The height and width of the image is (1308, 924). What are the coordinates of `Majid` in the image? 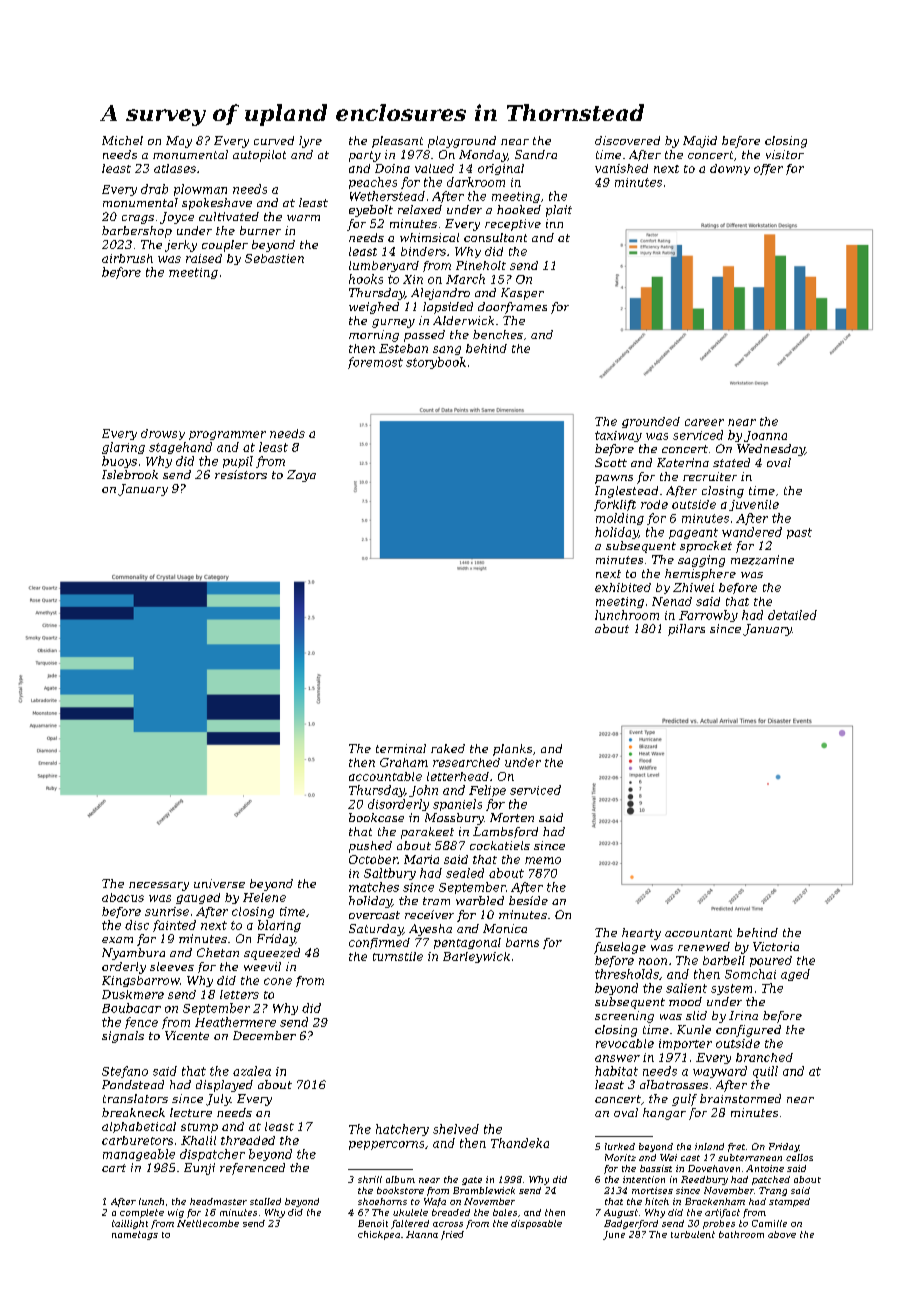 It's located at (700, 142).
